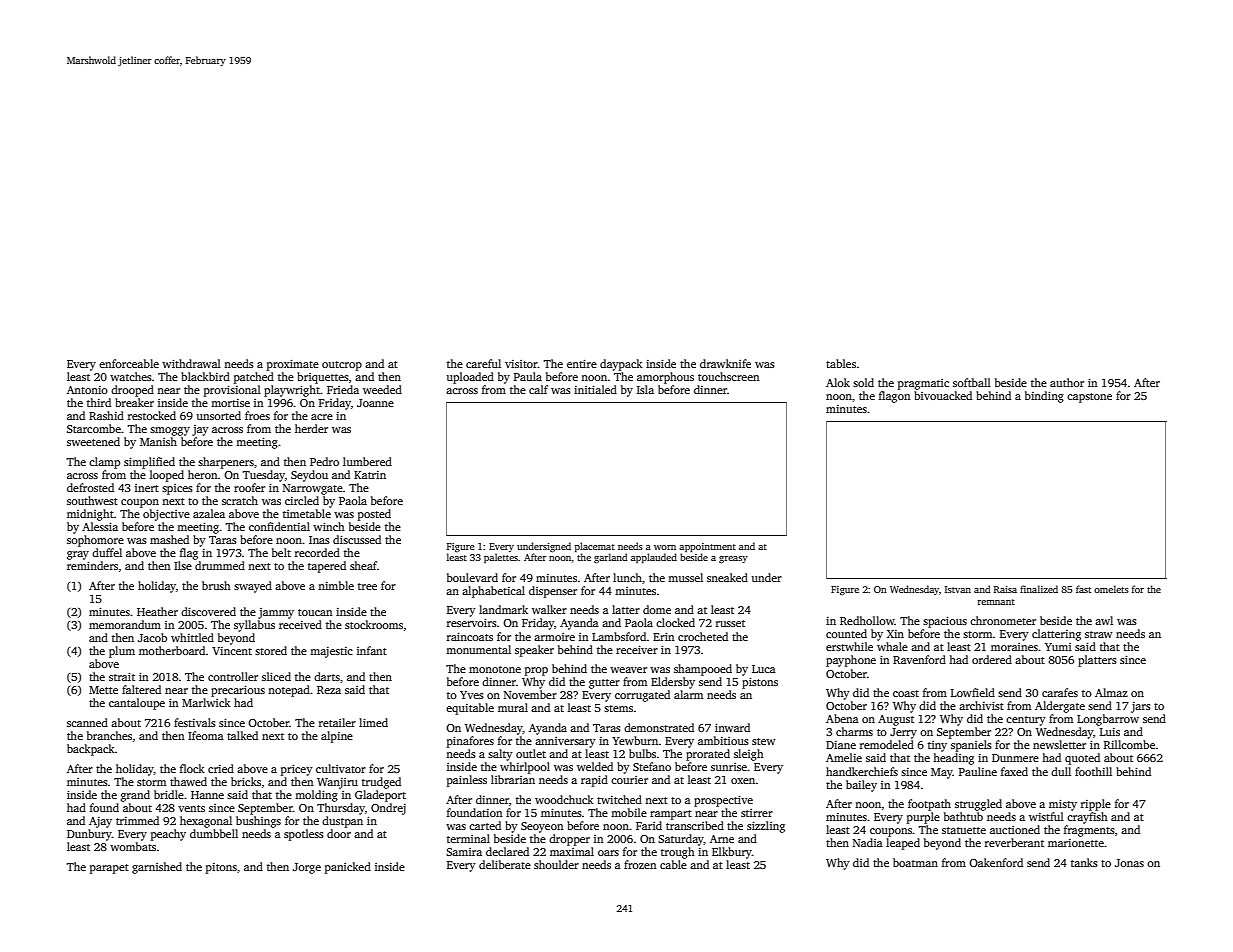  I want to click on enforceable, so click(129, 363).
